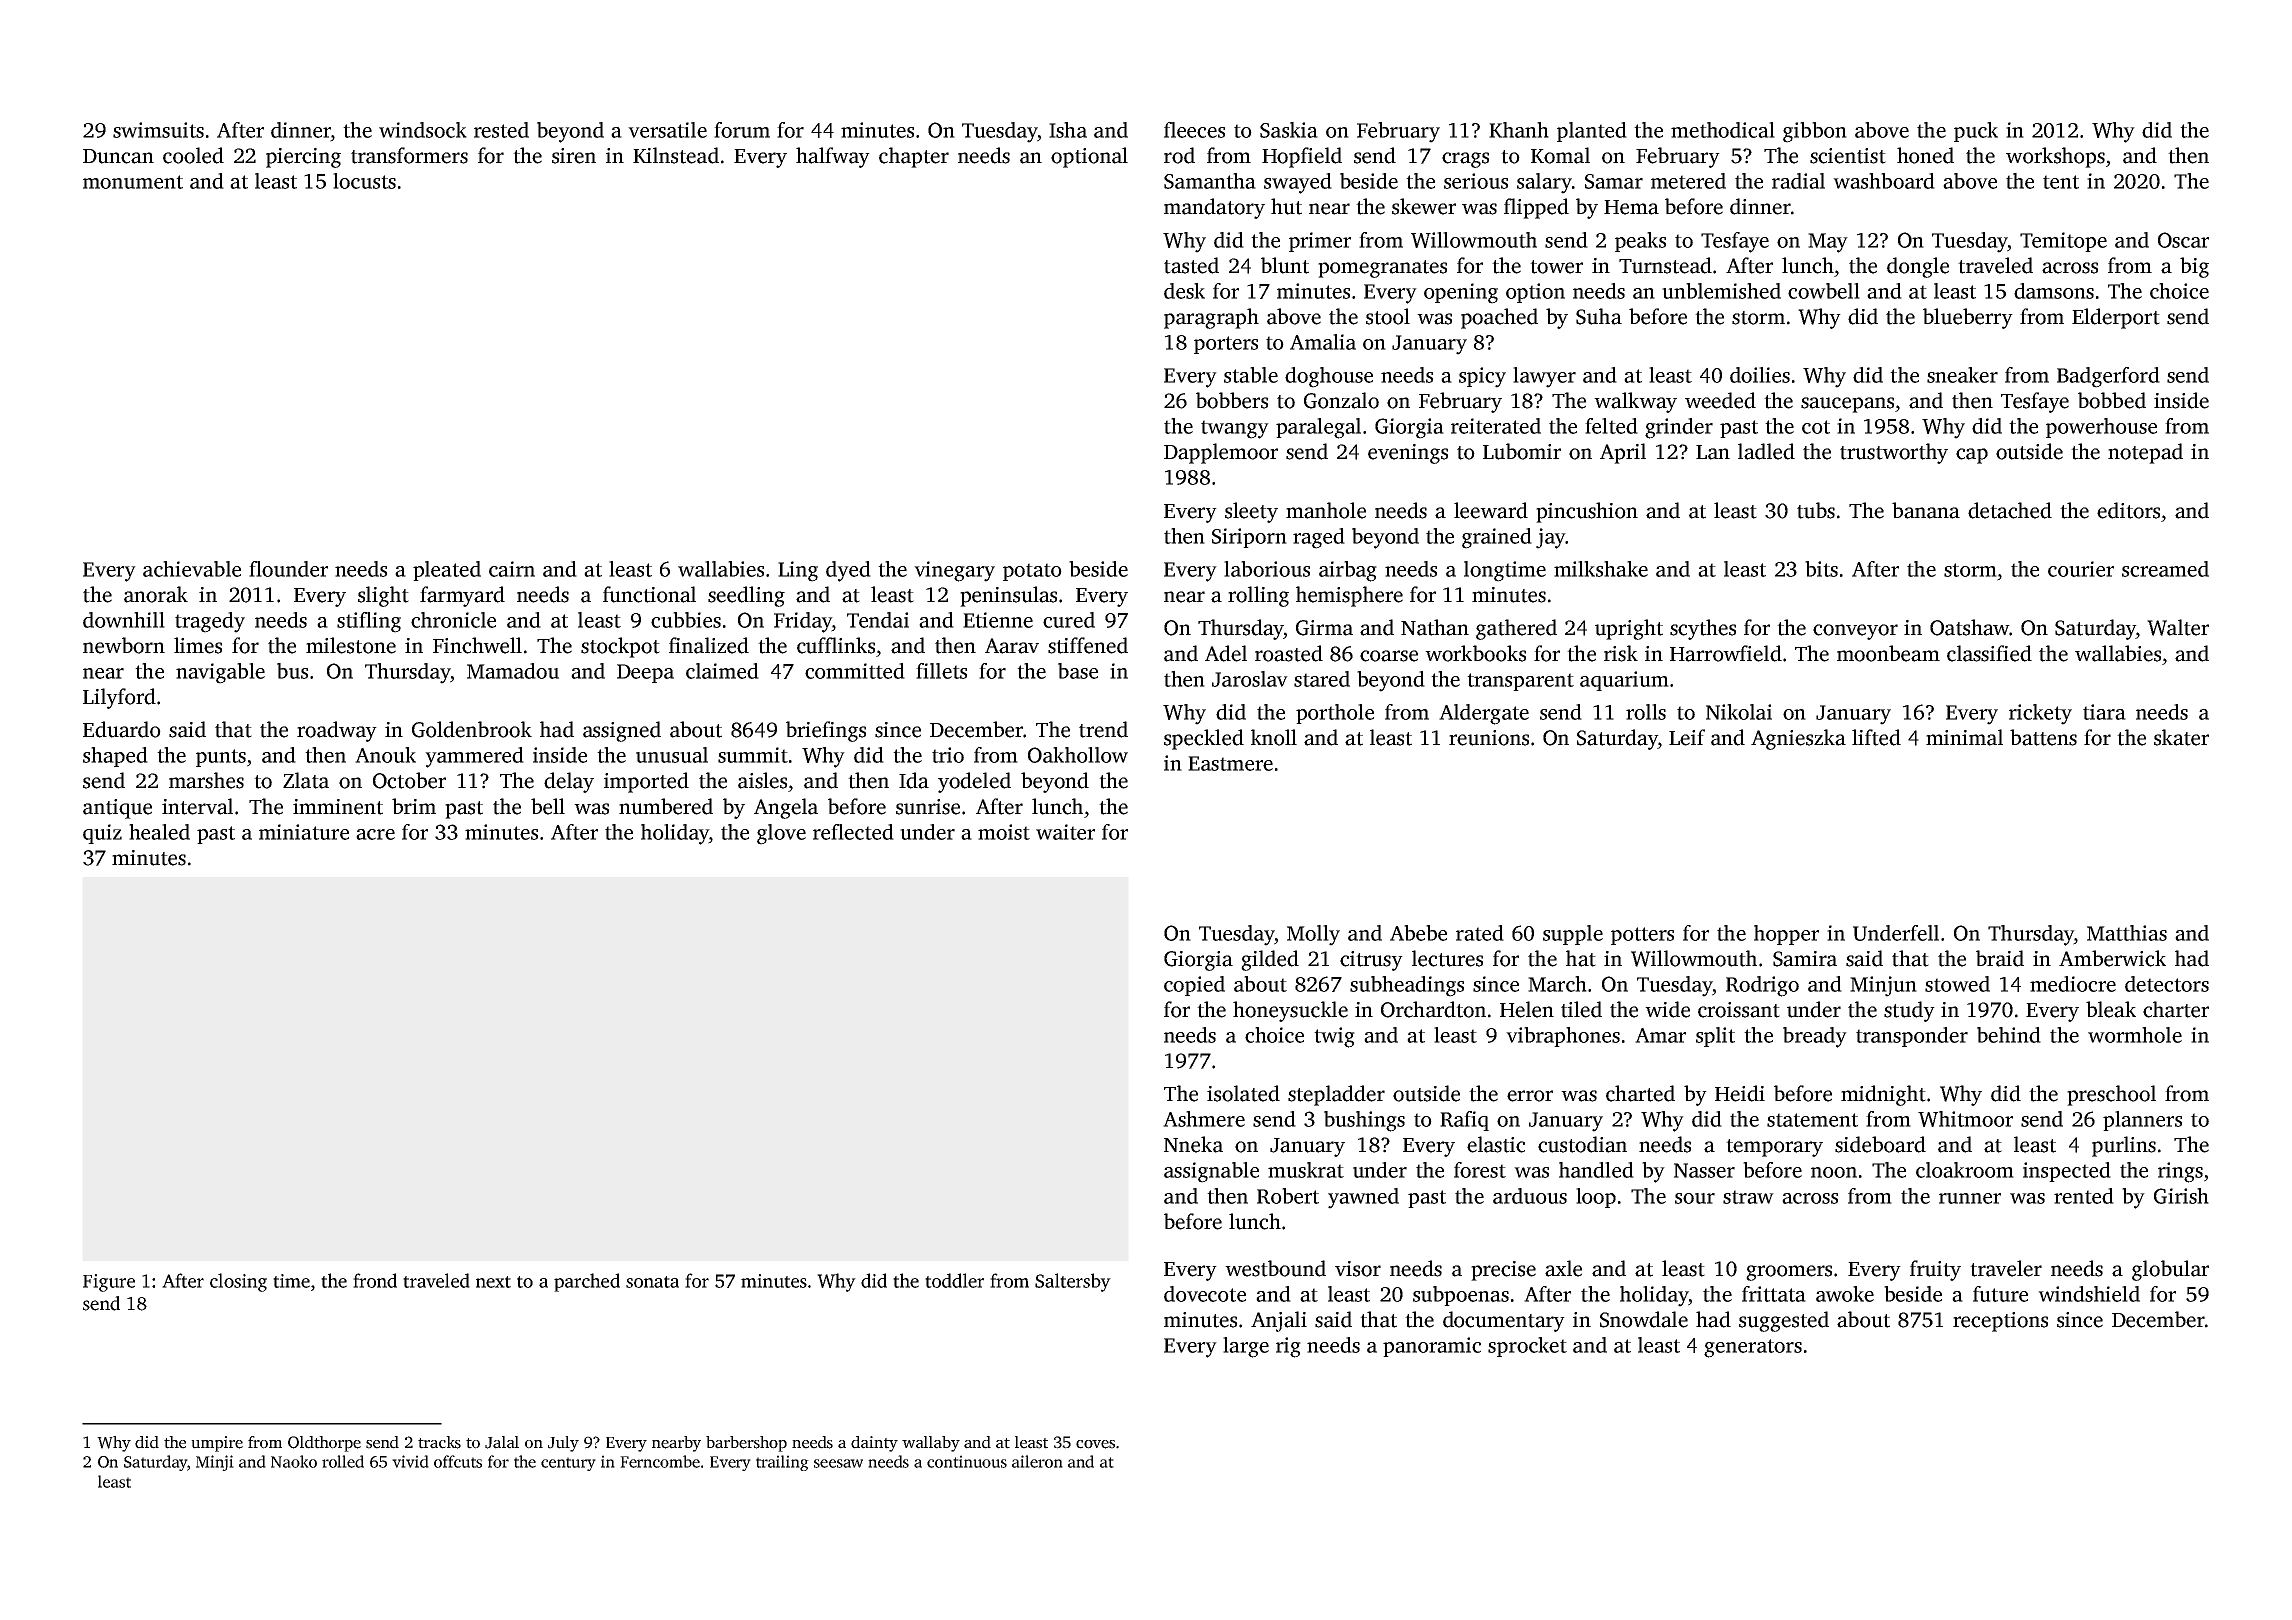  I want to click on toddler, so click(954, 1280).
